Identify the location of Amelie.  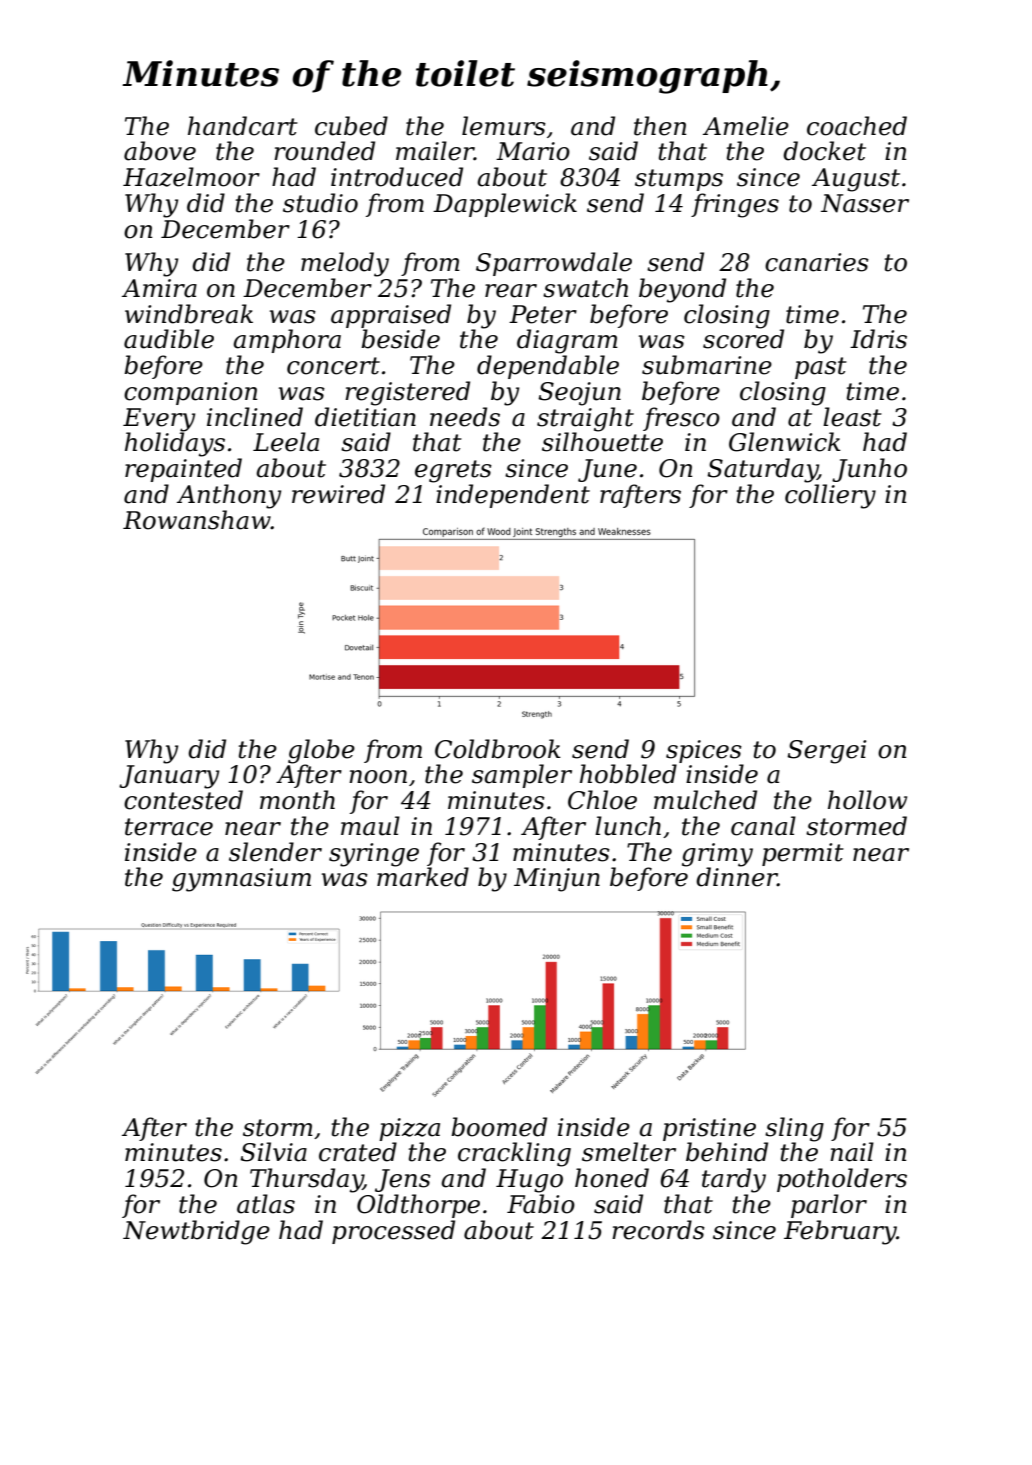
(746, 126).
